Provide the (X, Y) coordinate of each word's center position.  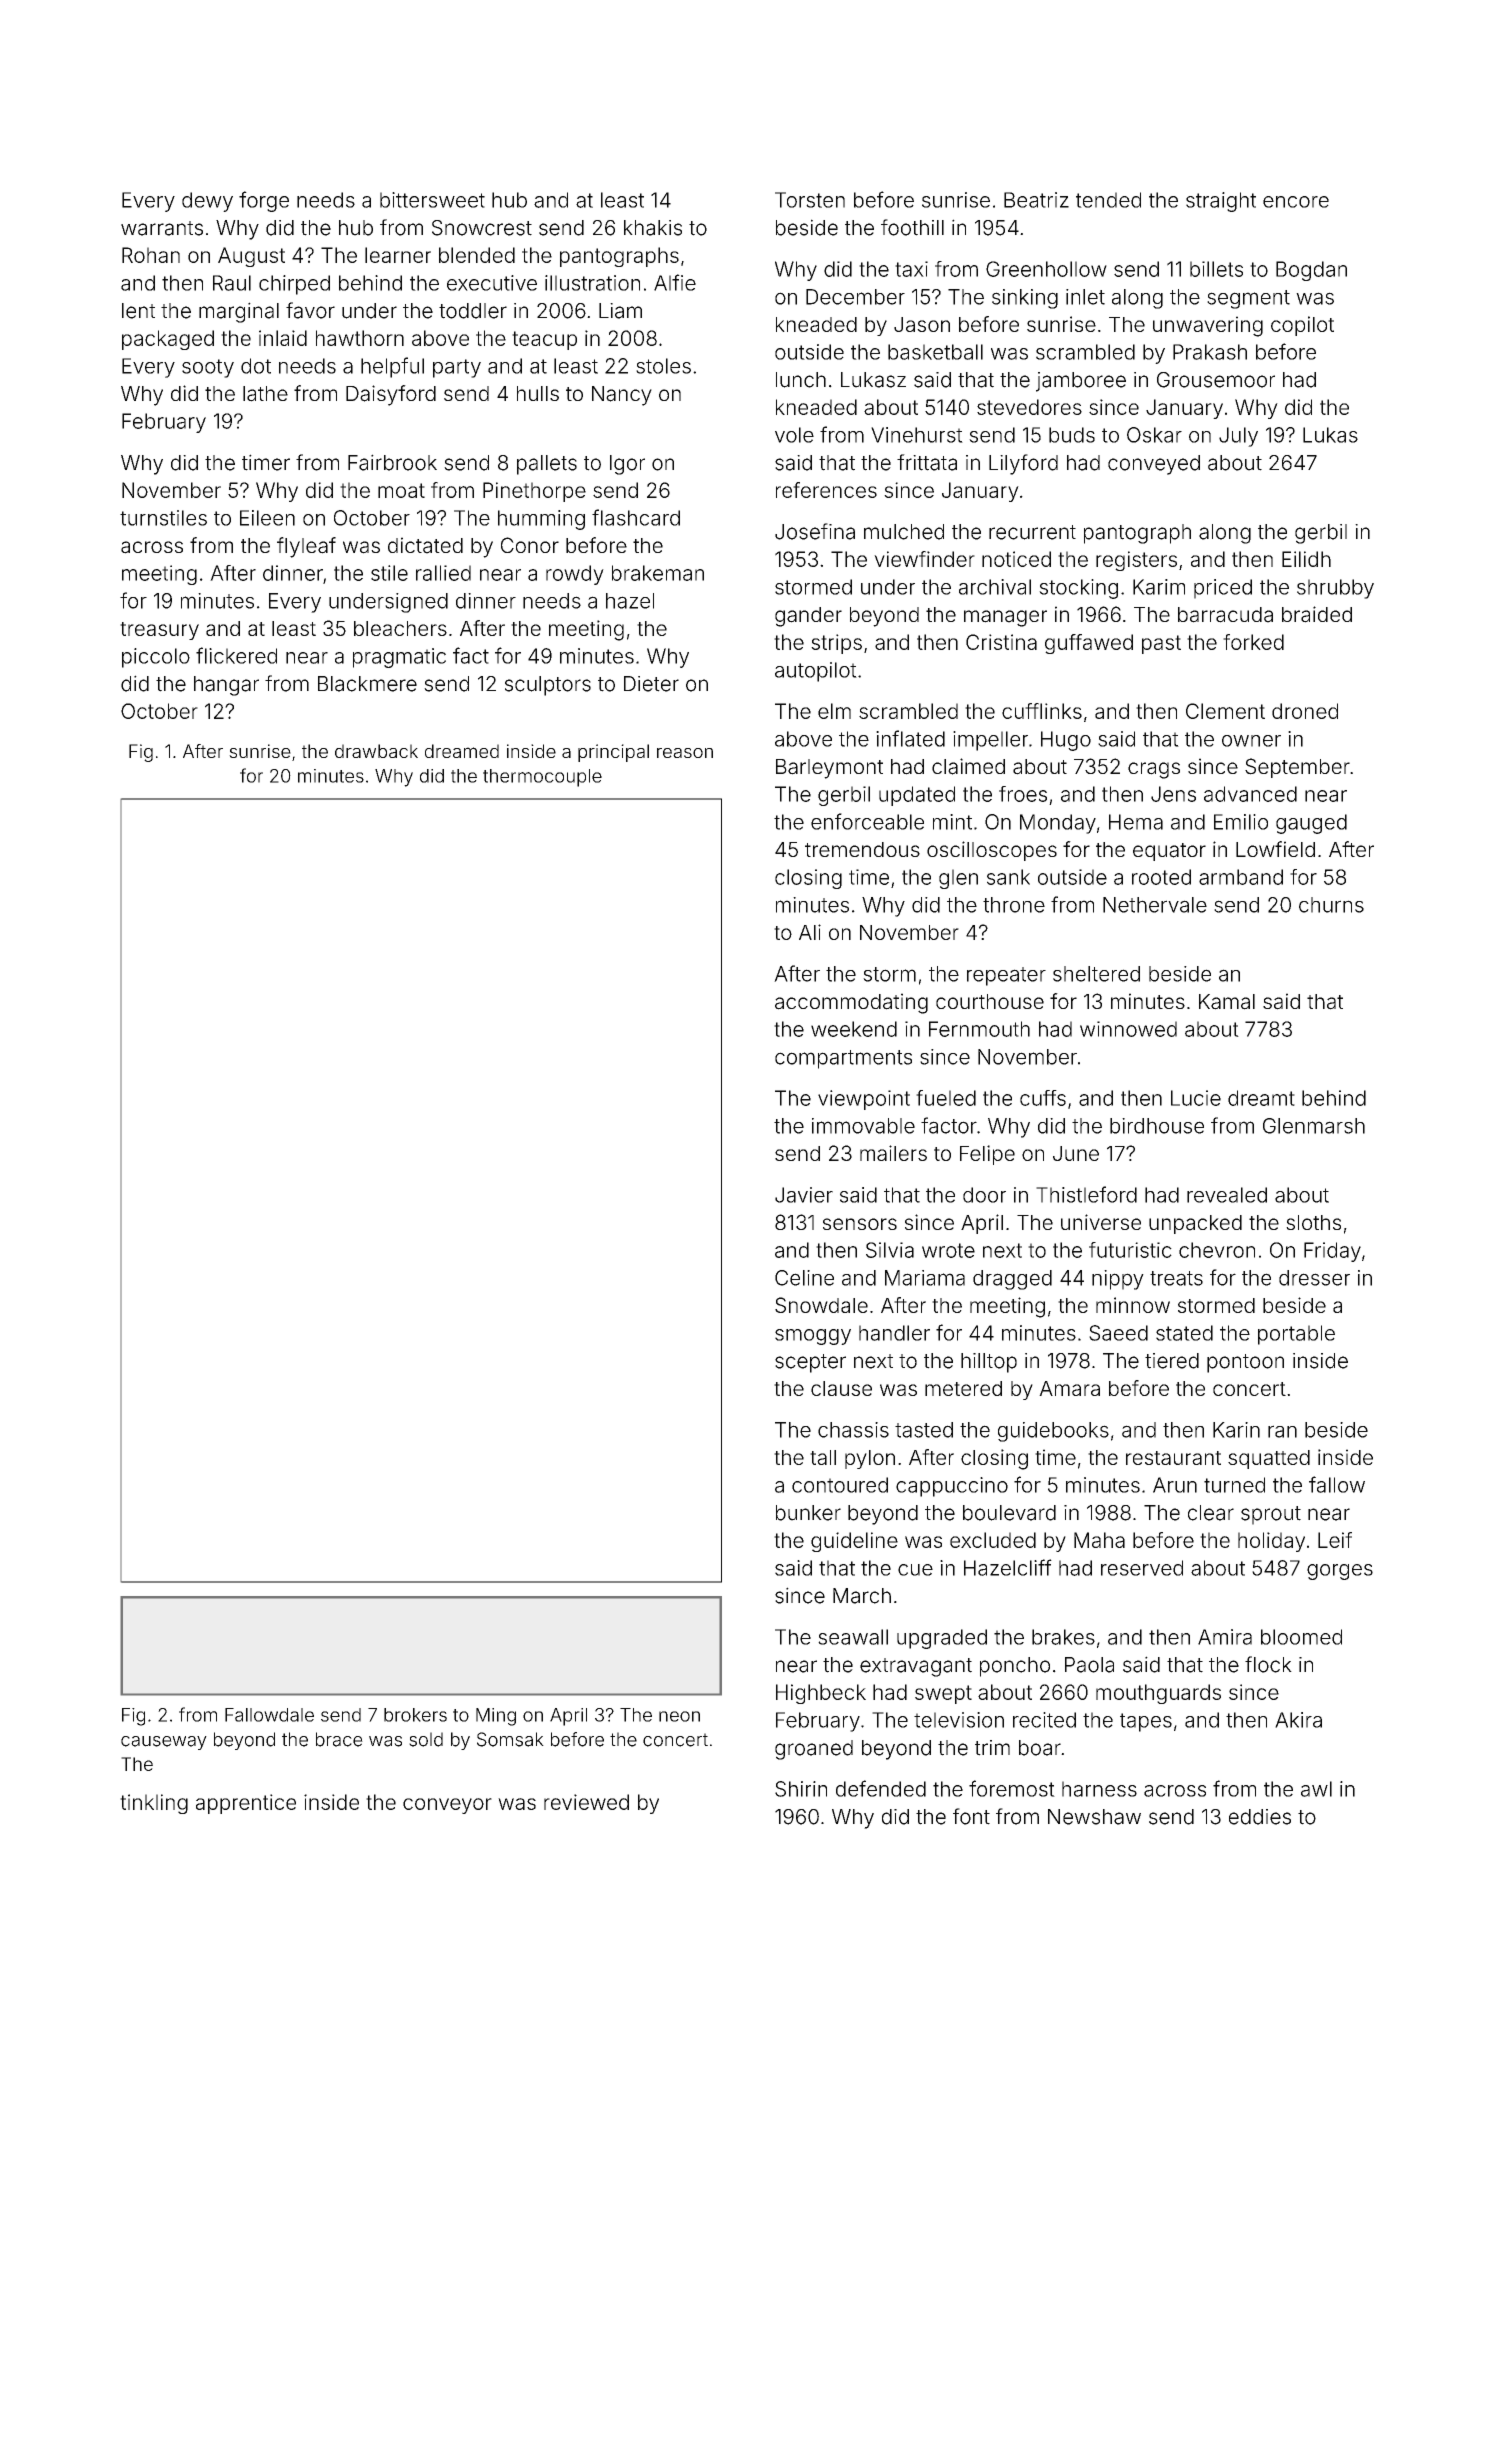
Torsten (810, 200)
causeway (164, 1743)
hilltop (989, 1363)
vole (794, 435)
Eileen (267, 518)
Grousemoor (1216, 380)
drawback (376, 751)
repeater (1006, 976)
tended (1108, 200)
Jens (1173, 794)
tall (823, 1457)
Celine (804, 1278)
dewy (207, 202)
